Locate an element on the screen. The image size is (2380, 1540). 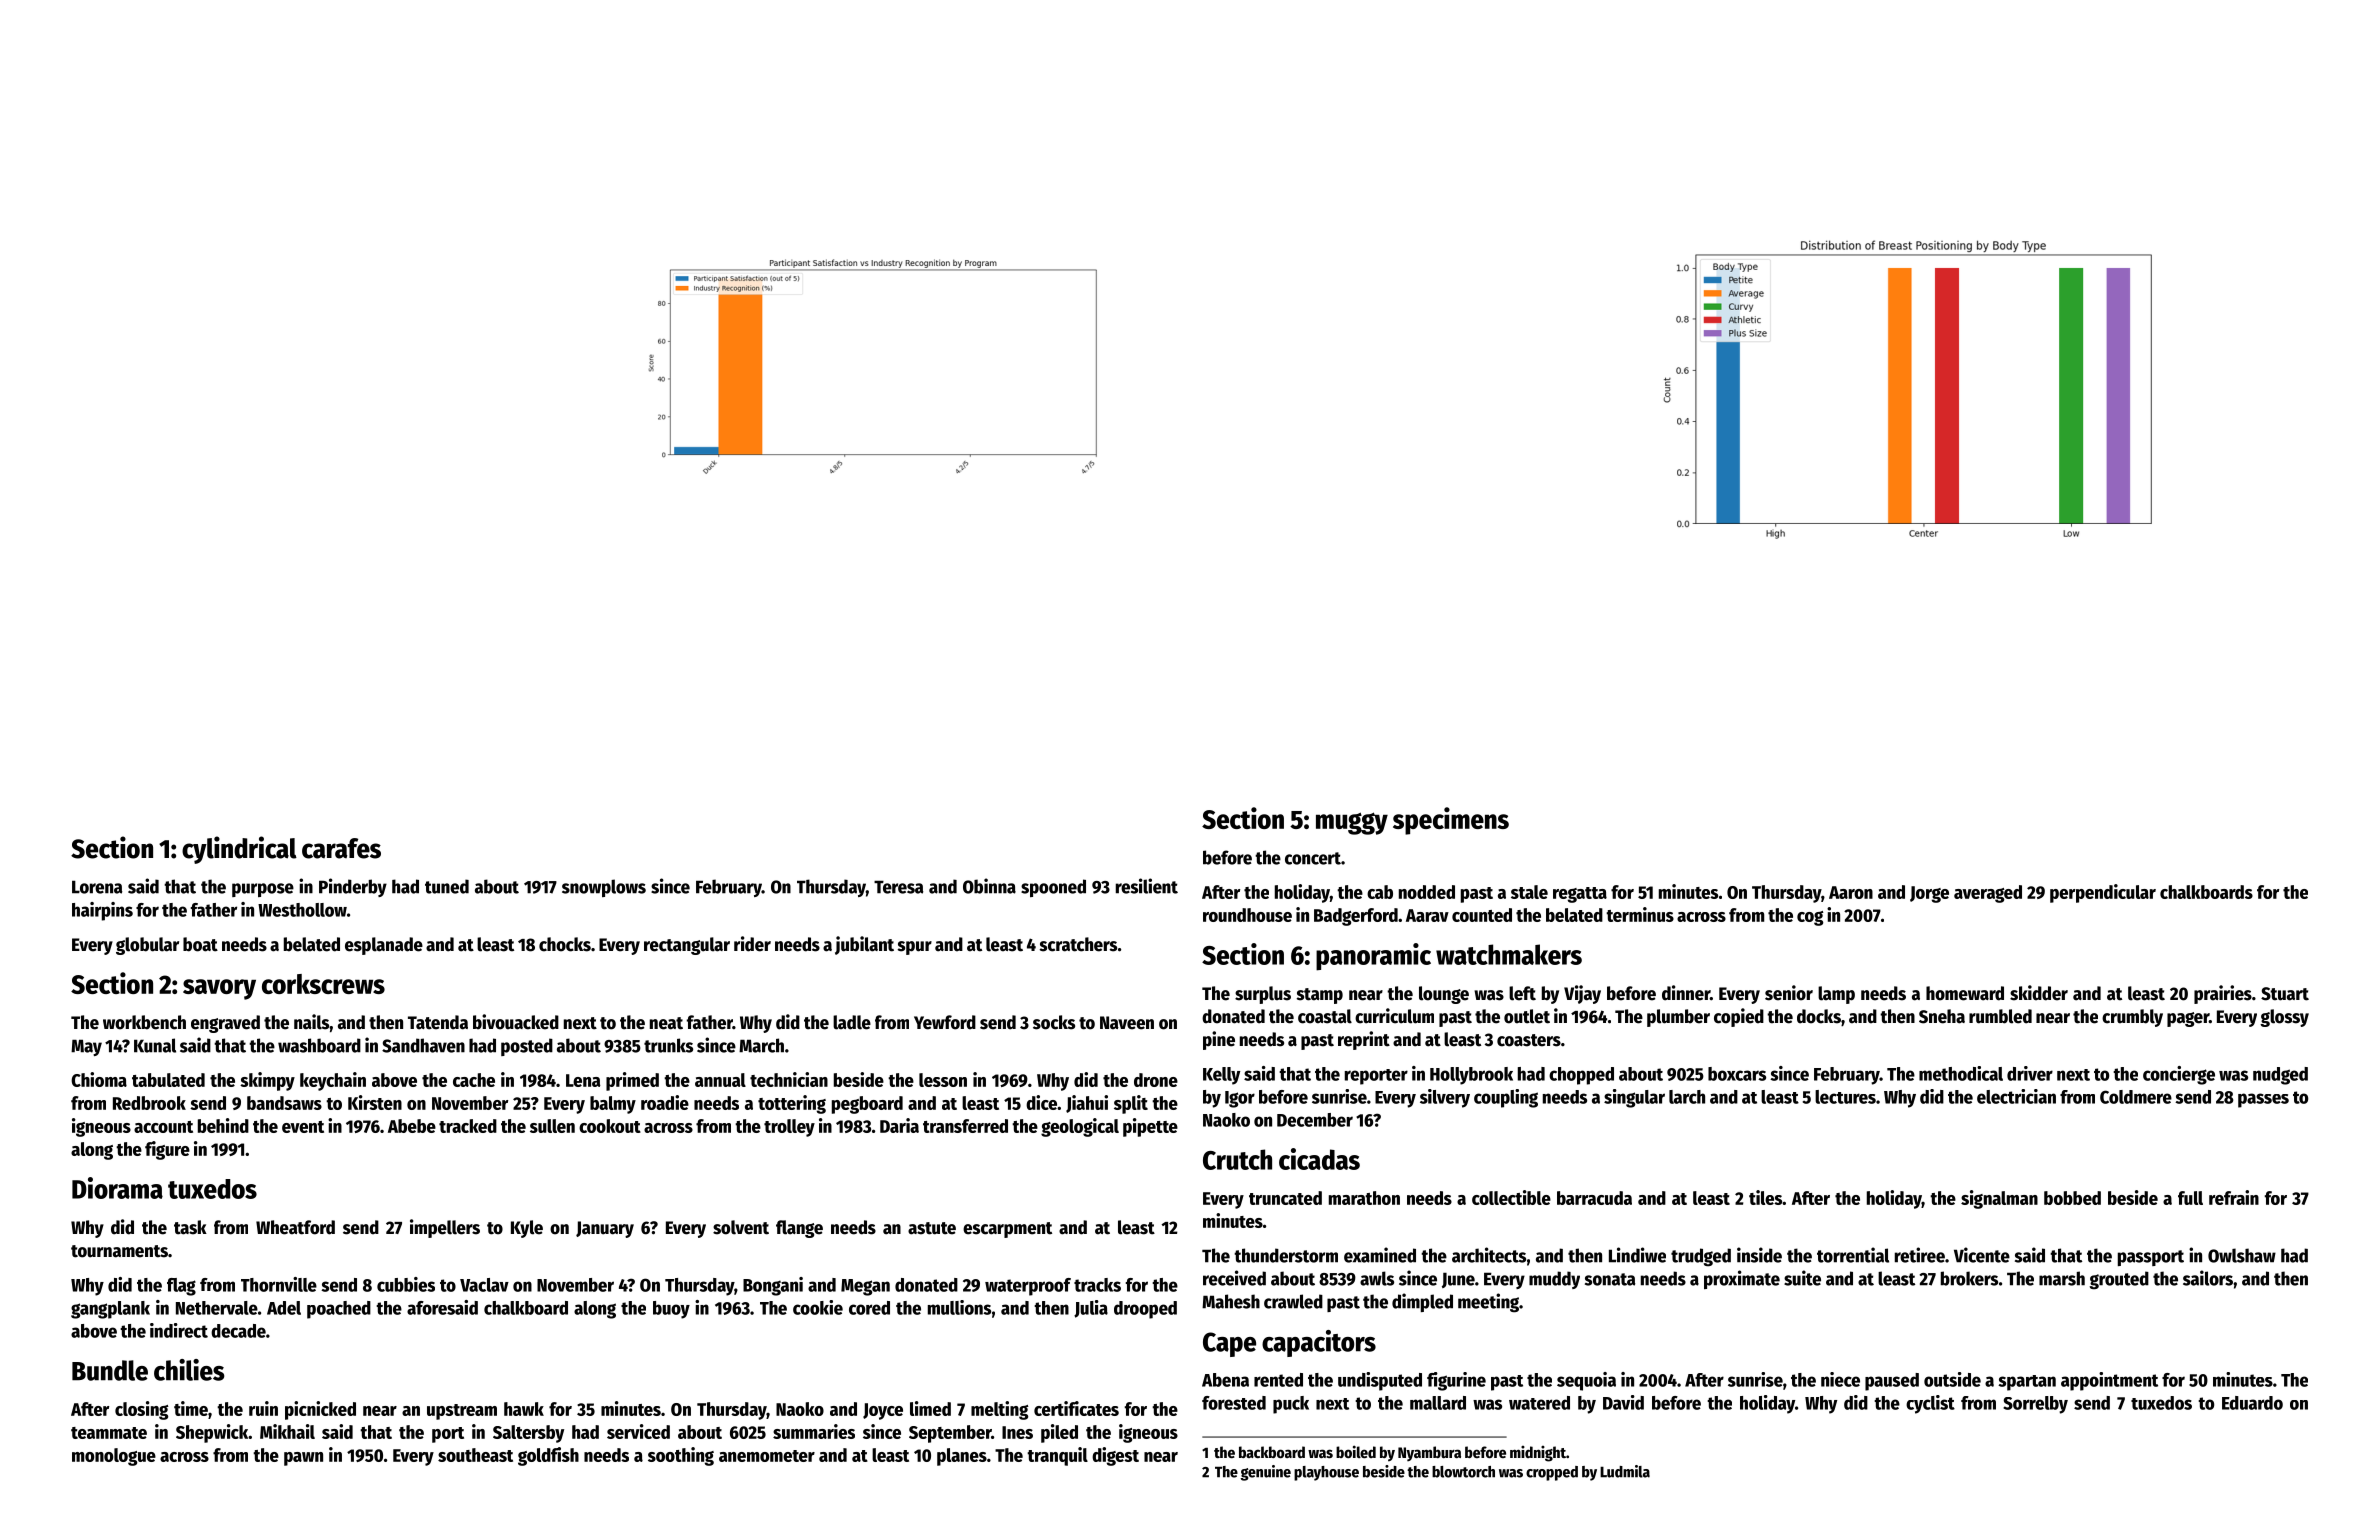
glossy is located at coordinates (2284, 1018).
